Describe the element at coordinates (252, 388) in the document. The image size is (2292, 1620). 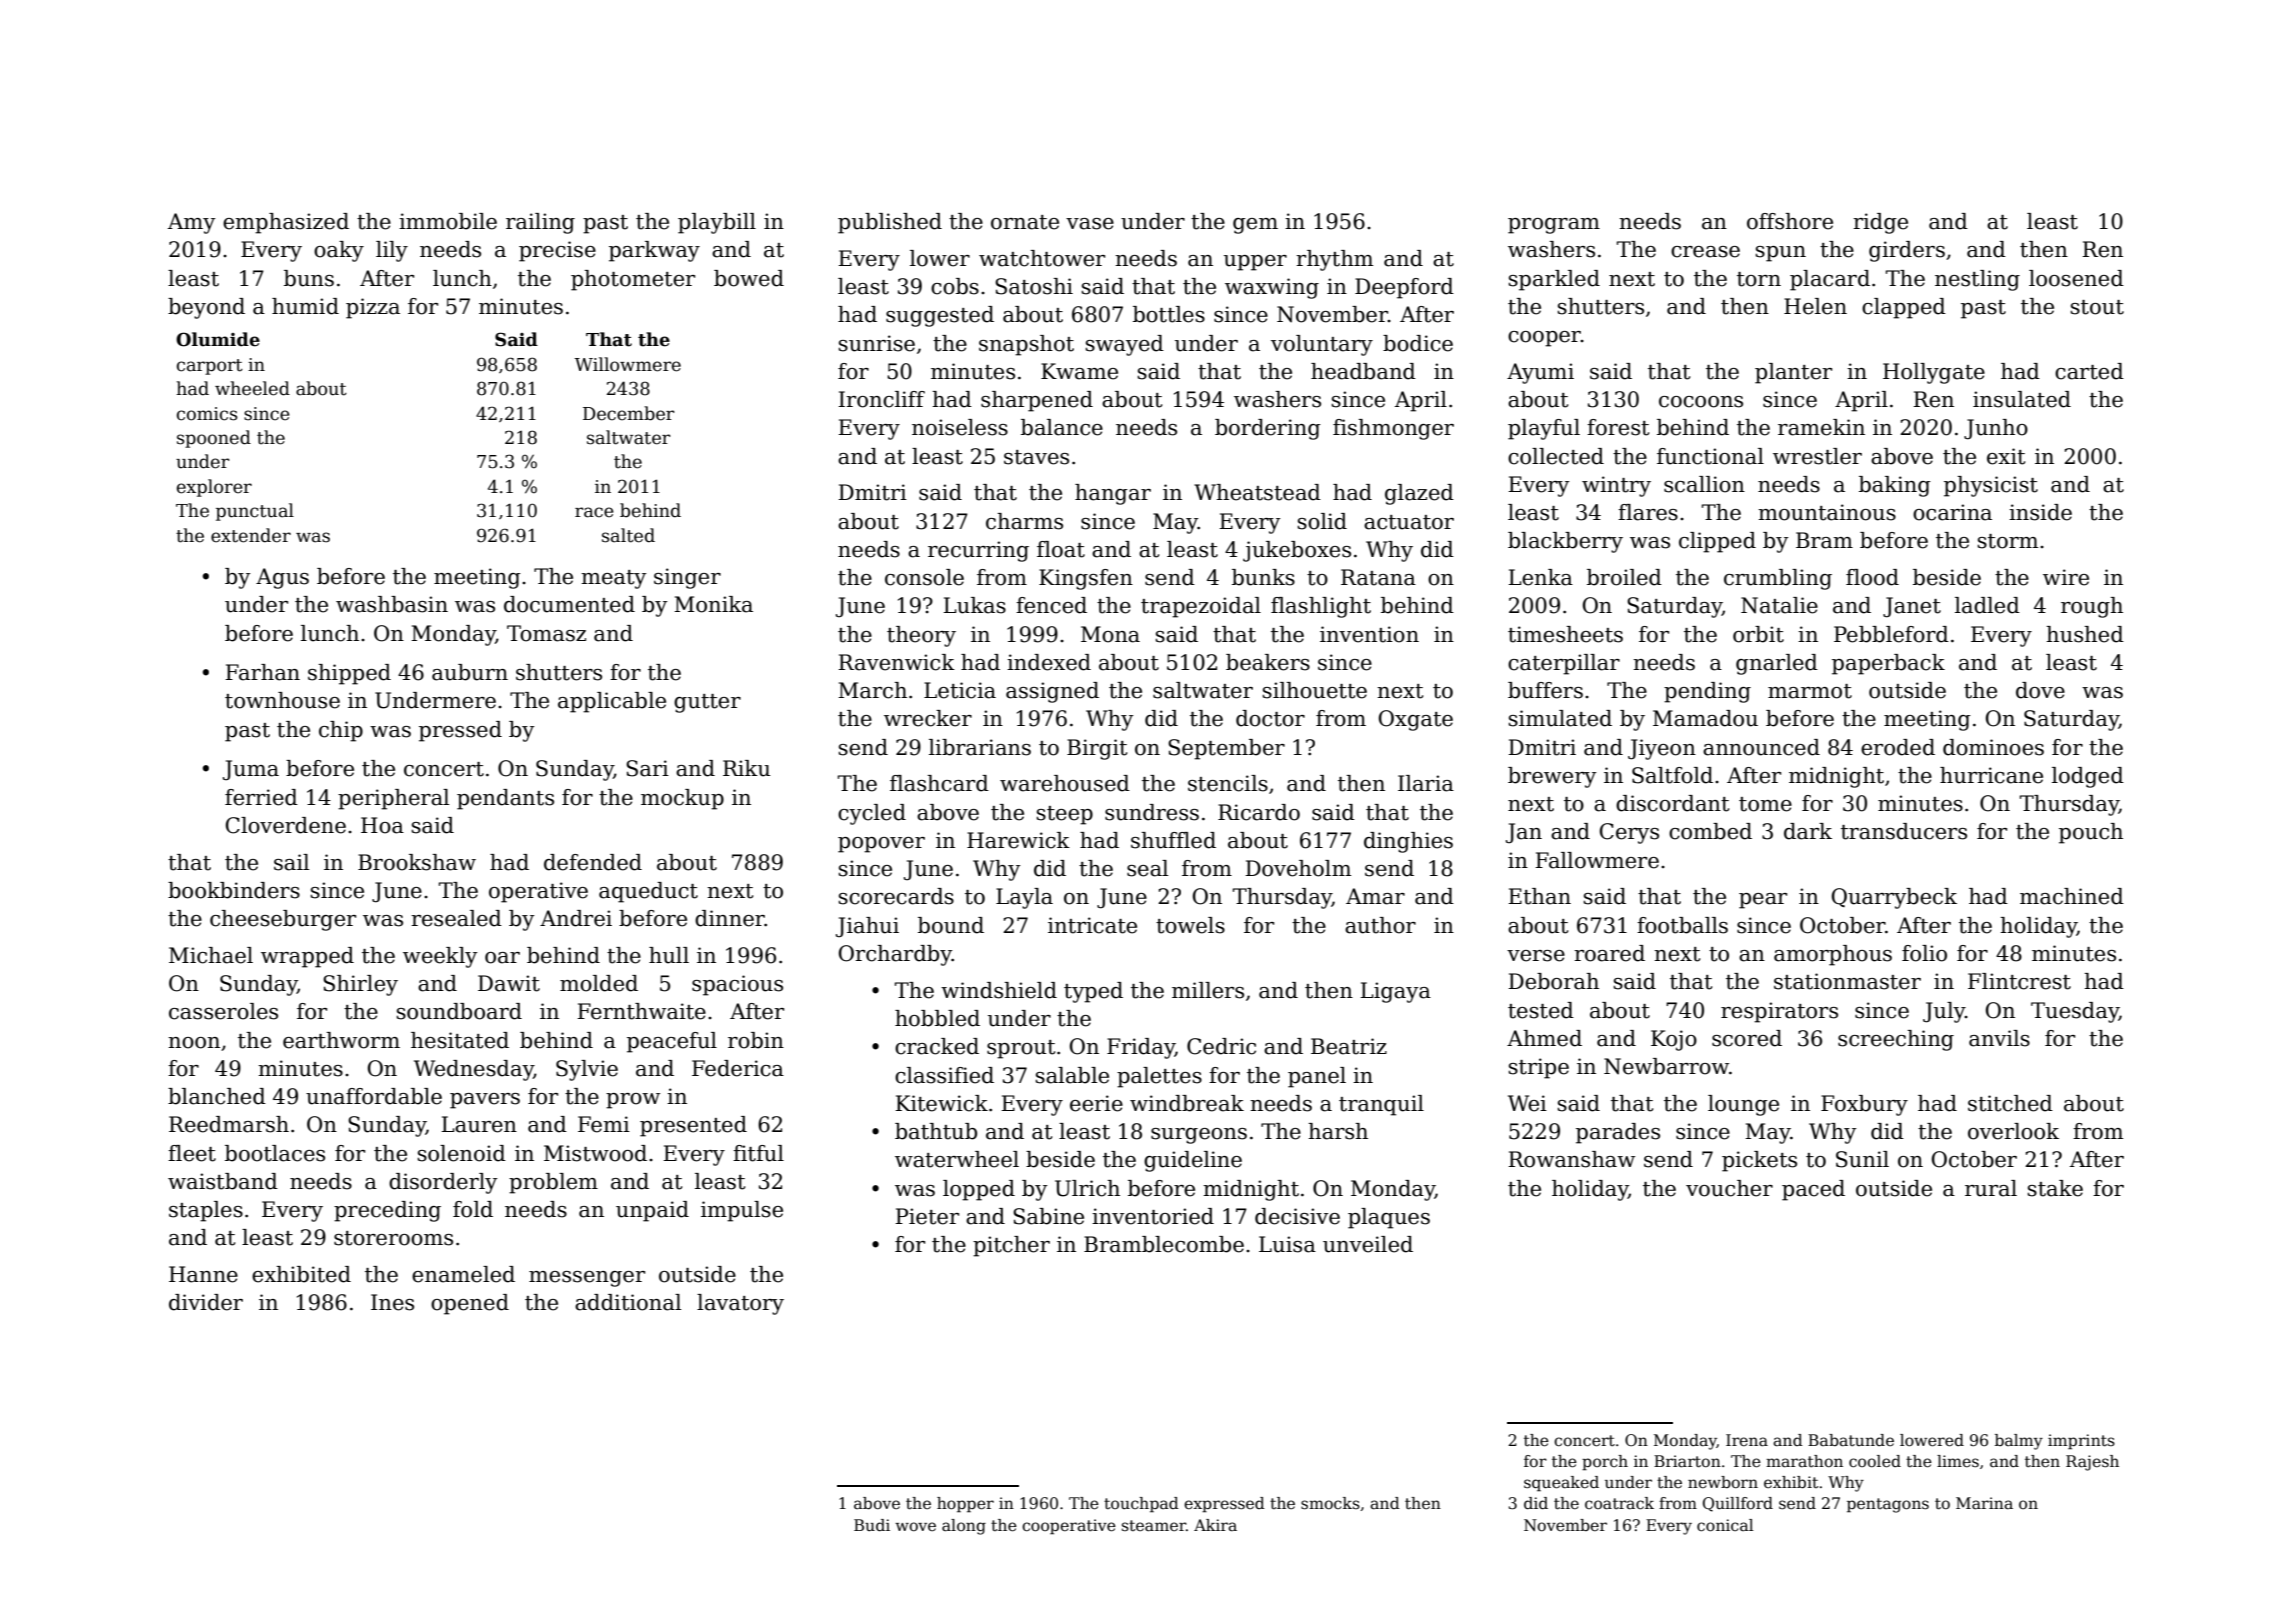
I see `wheeled` at that location.
